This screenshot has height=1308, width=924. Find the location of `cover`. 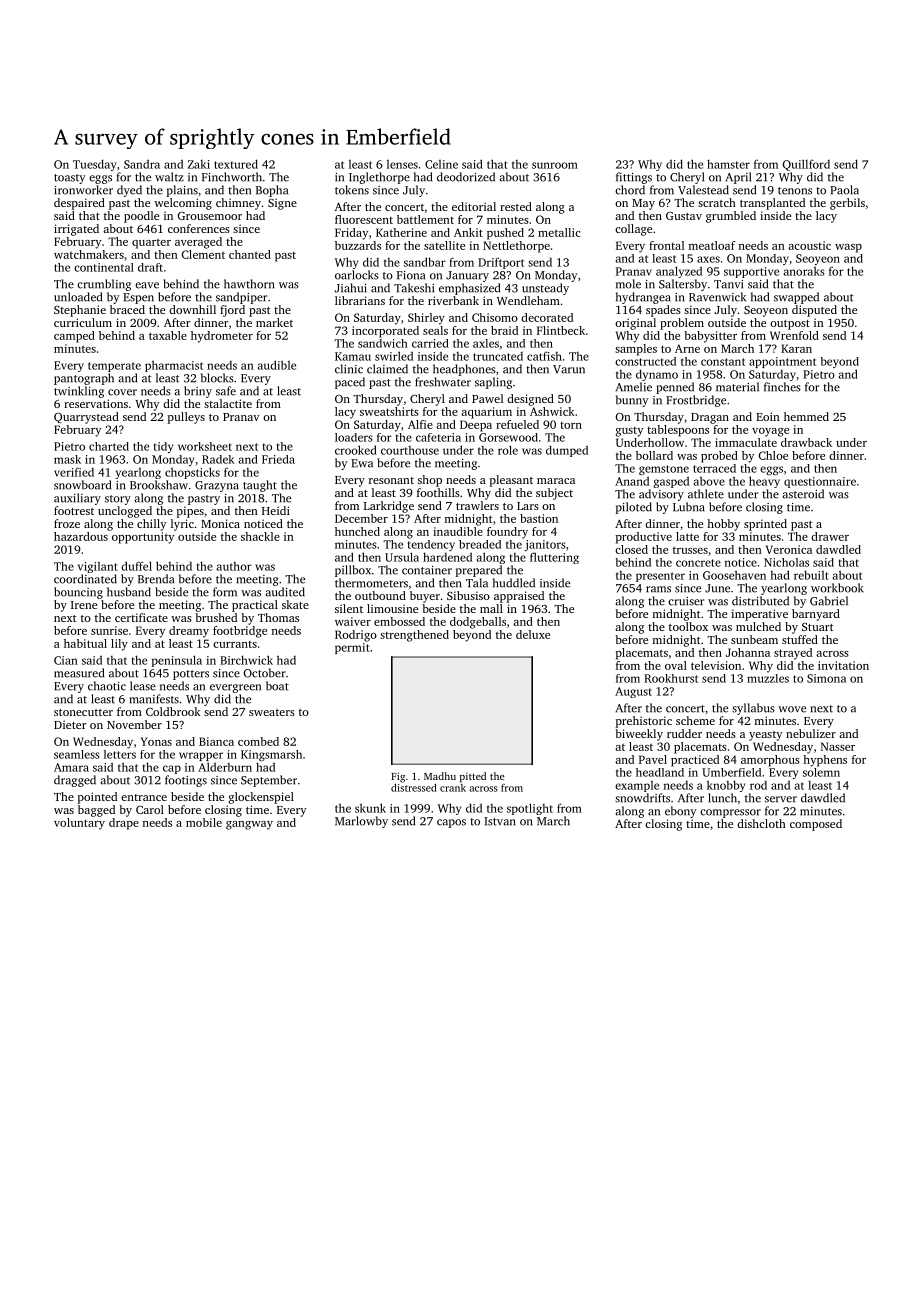

cover is located at coordinates (122, 392).
